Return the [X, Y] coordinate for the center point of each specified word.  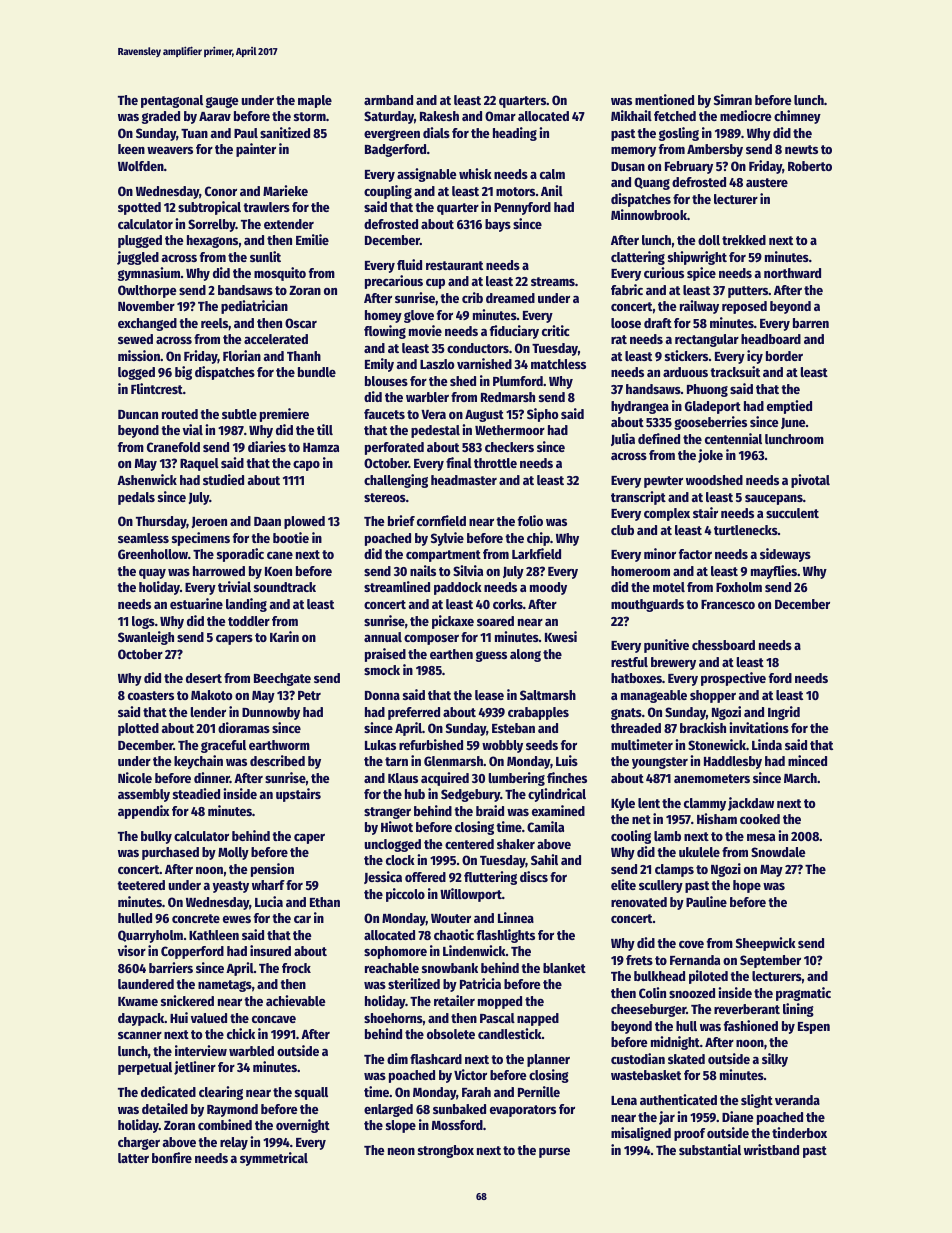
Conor [221, 191]
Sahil [544, 859]
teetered [141, 885]
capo [306, 466]
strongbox [446, 1151]
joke [710, 456]
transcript [638, 498]
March [800, 778]
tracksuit [735, 371]
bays [498, 225]
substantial [710, 1149]
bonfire [172, 1157]
